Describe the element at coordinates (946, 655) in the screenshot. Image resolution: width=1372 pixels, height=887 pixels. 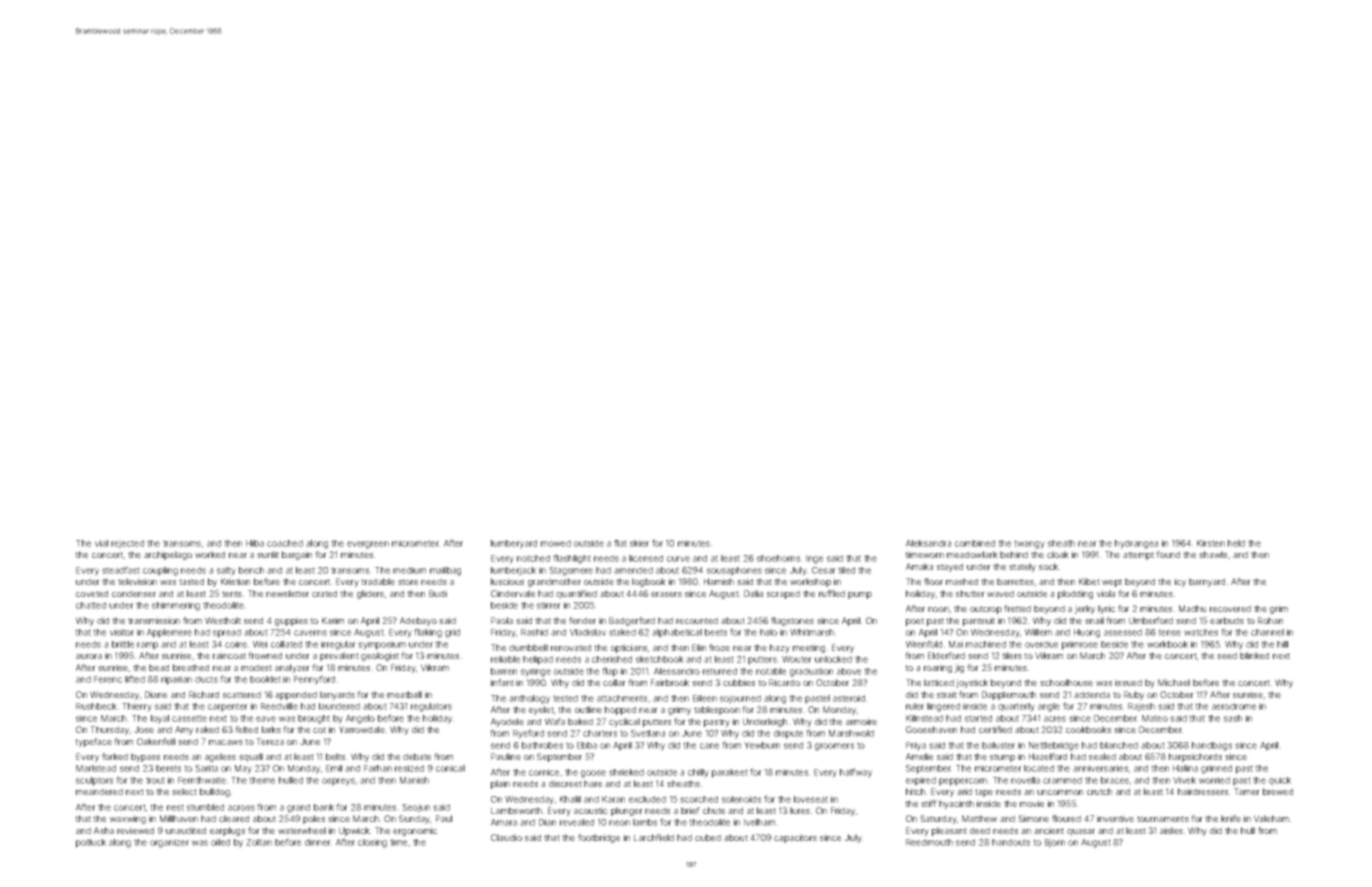
I see `Elderford` at that location.
